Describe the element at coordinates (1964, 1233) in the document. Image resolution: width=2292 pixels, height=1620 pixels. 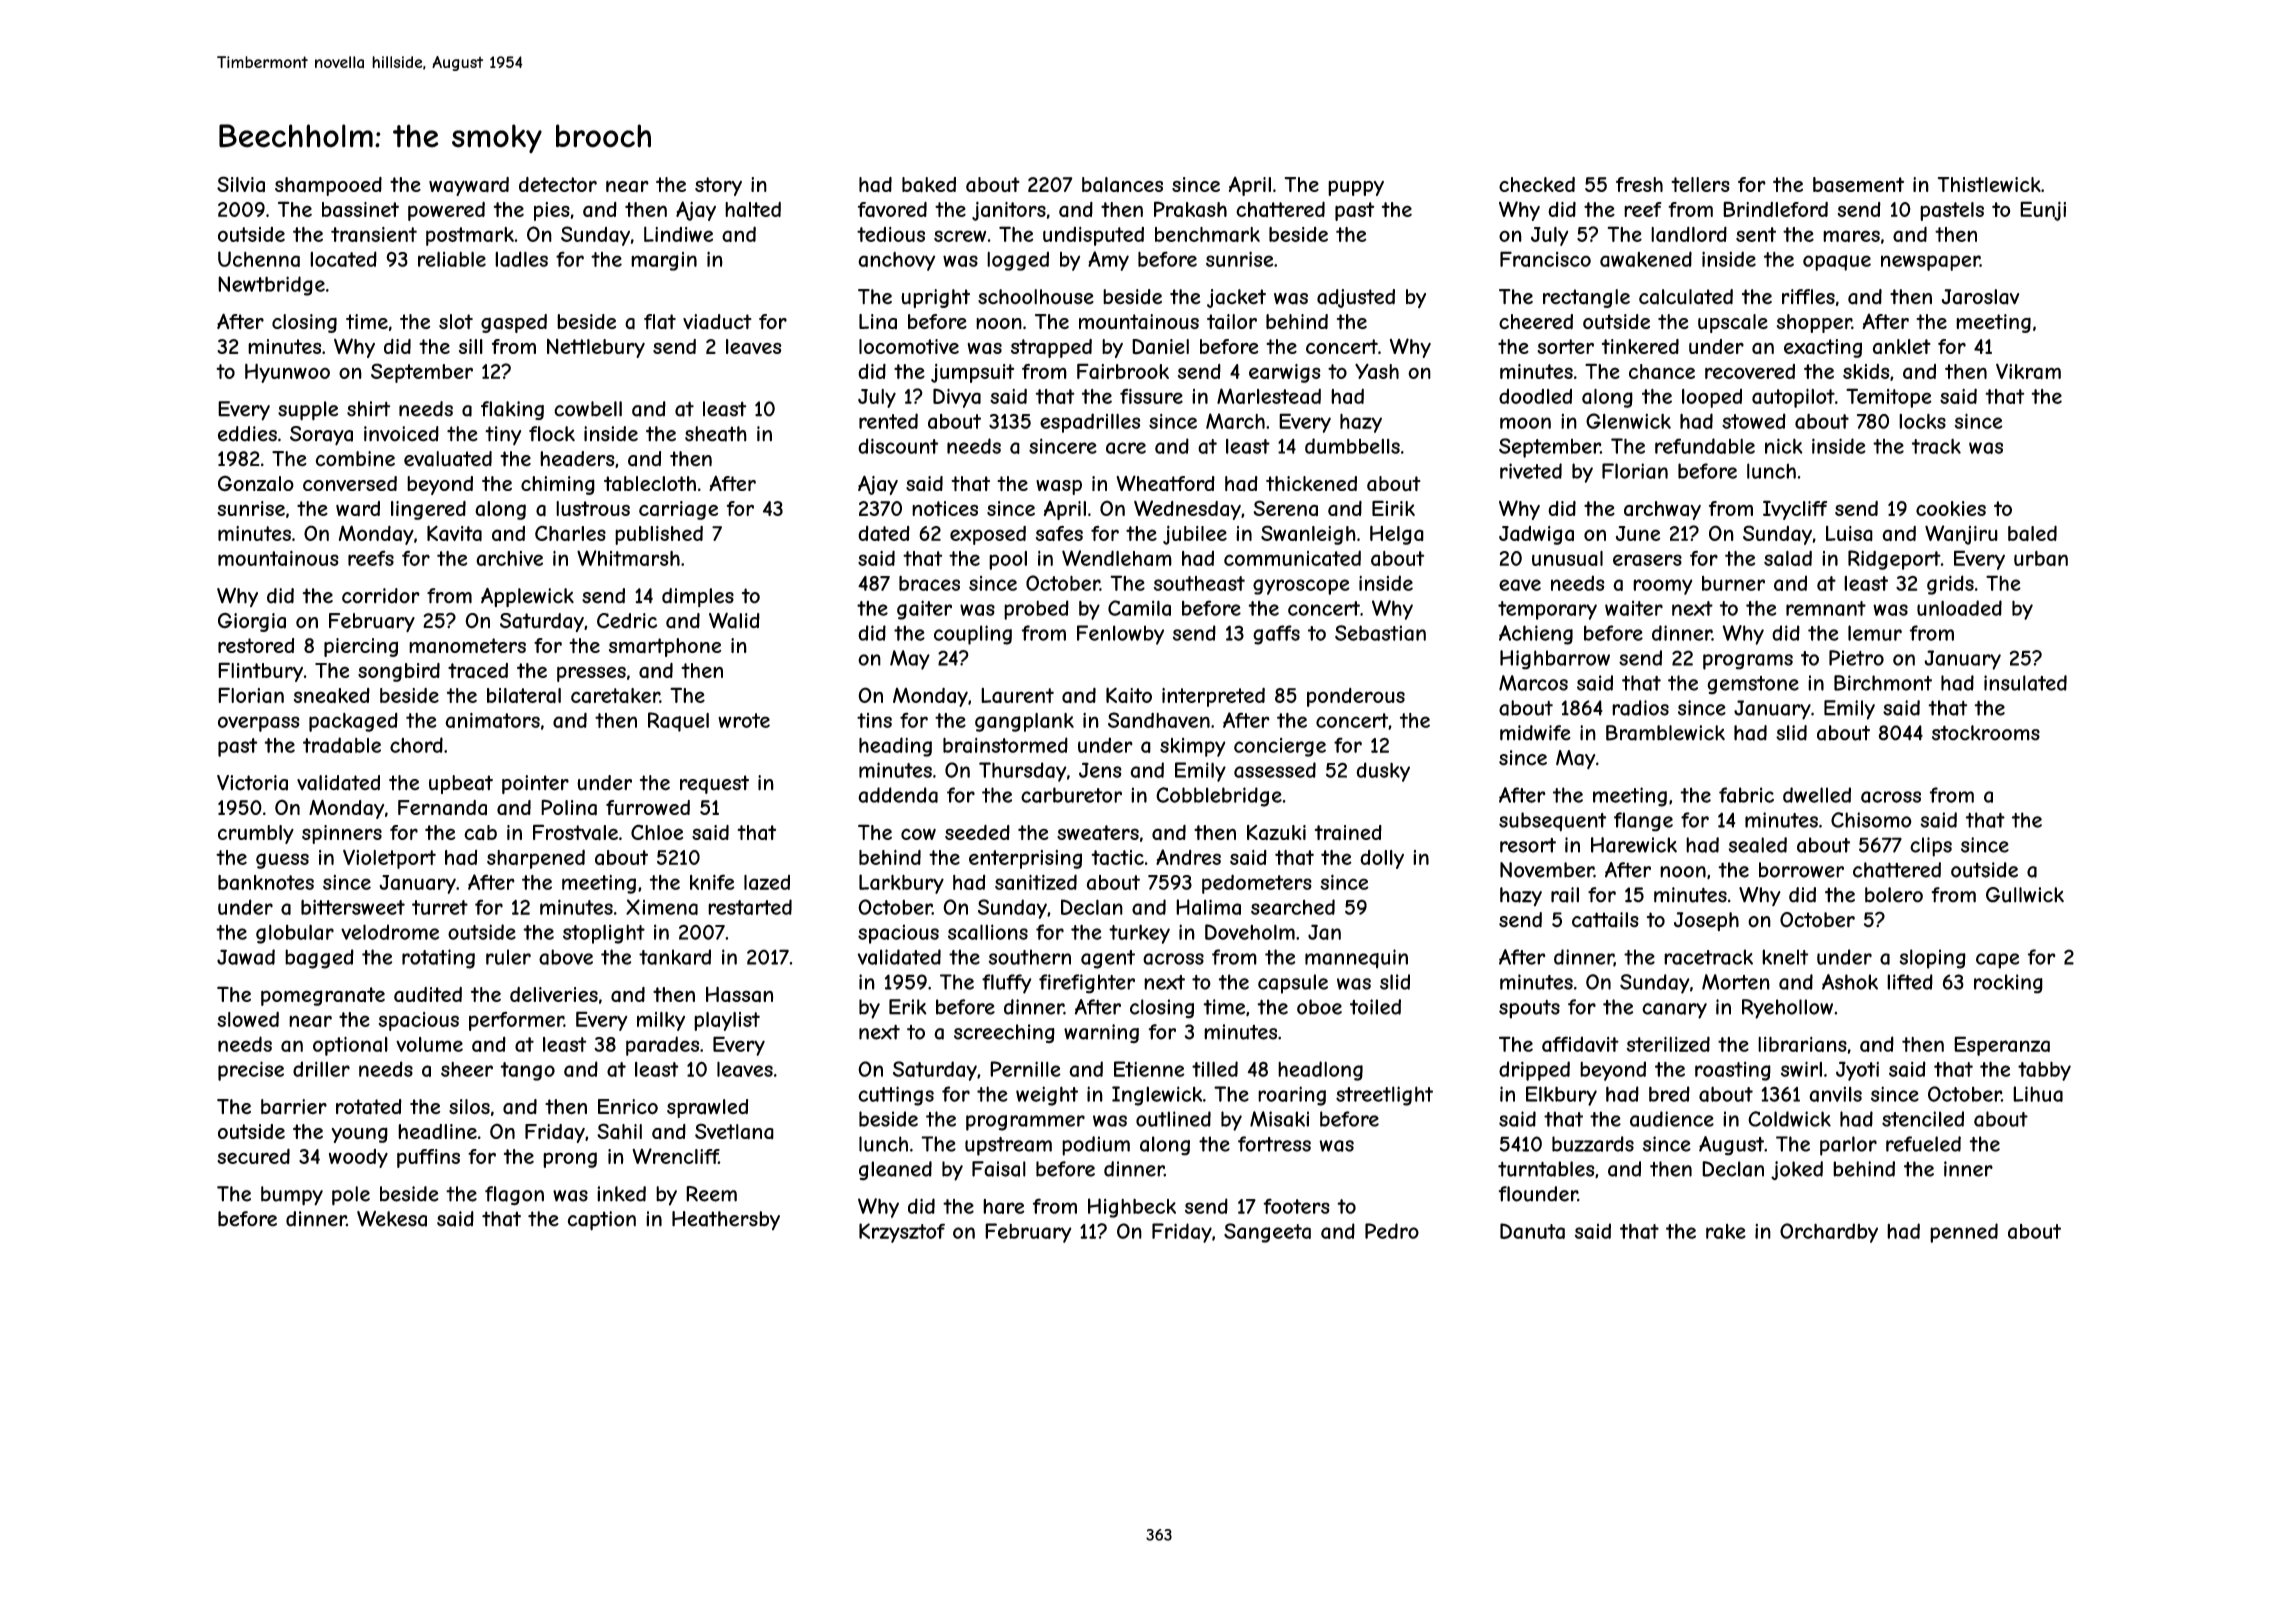
I see `penned` at that location.
